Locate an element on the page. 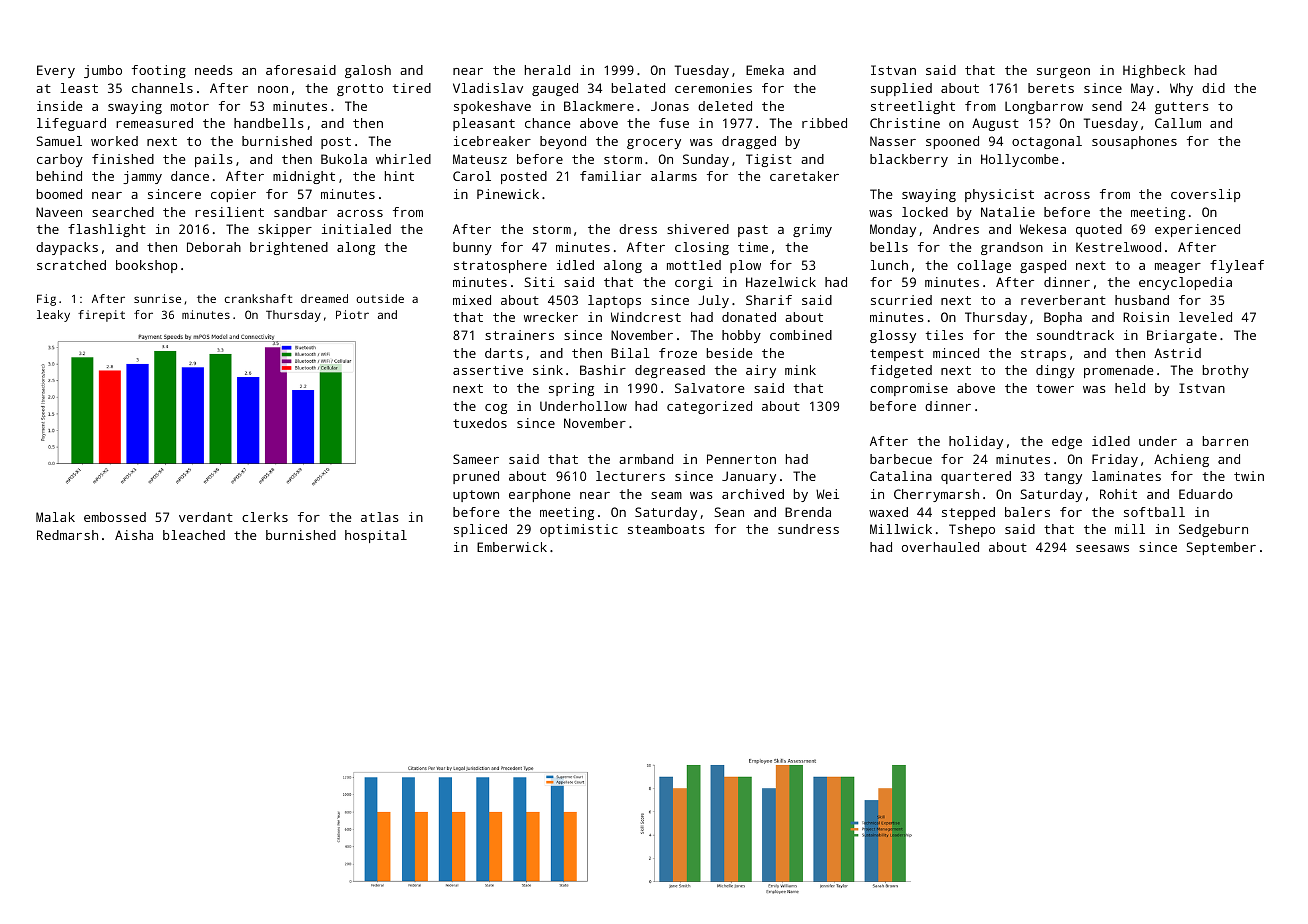 The height and width of the document is (924, 1308). grandson is located at coordinates (1012, 248).
